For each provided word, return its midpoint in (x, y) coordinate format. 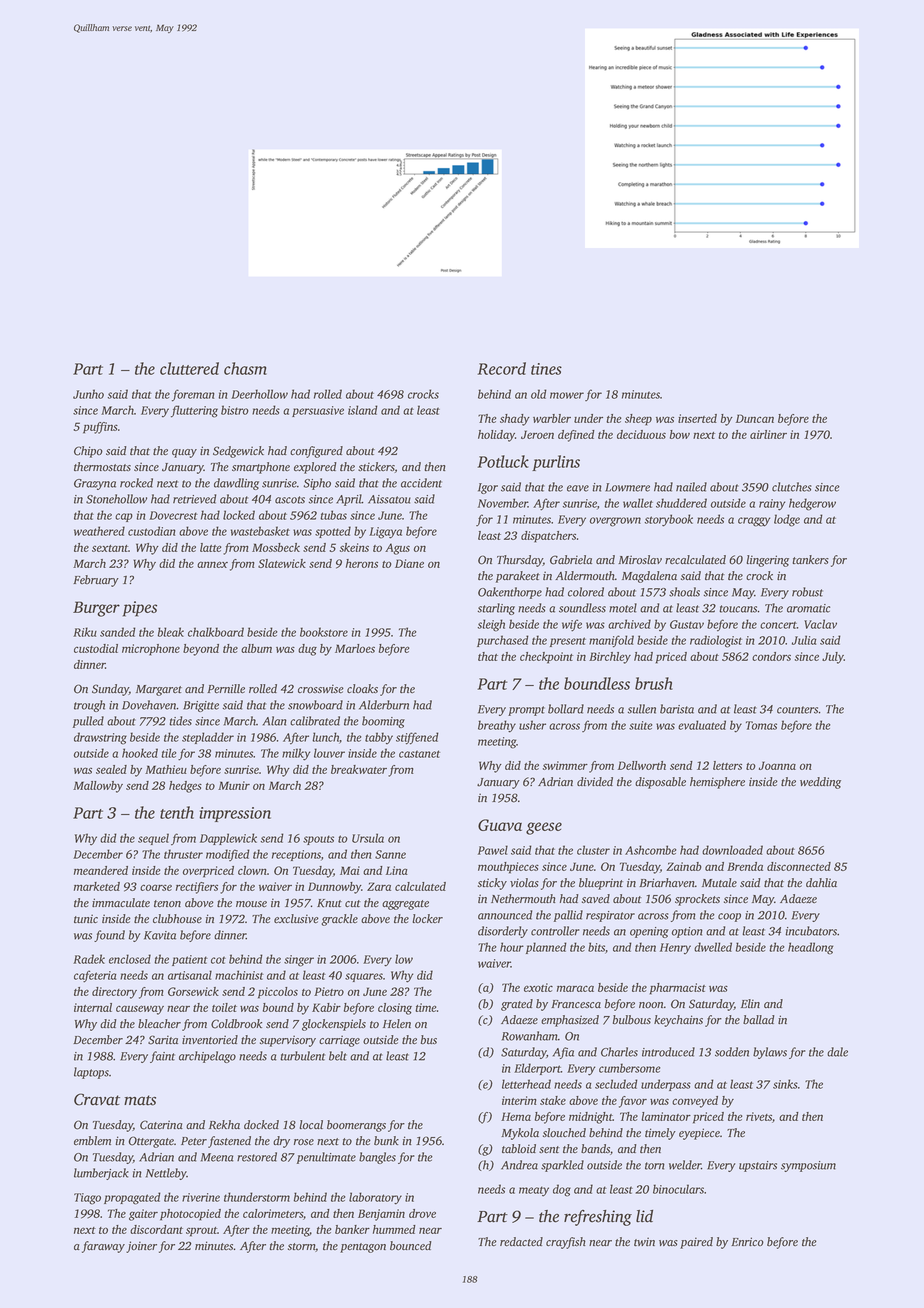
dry (281, 1142)
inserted (697, 418)
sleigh (491, 625)
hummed (394, 1229)
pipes (140, 609)
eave (578, 488)
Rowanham (530, 1036)
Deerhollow (259, 394)
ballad (759, 1020)
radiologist (716, 641)
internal (93, 1007)
